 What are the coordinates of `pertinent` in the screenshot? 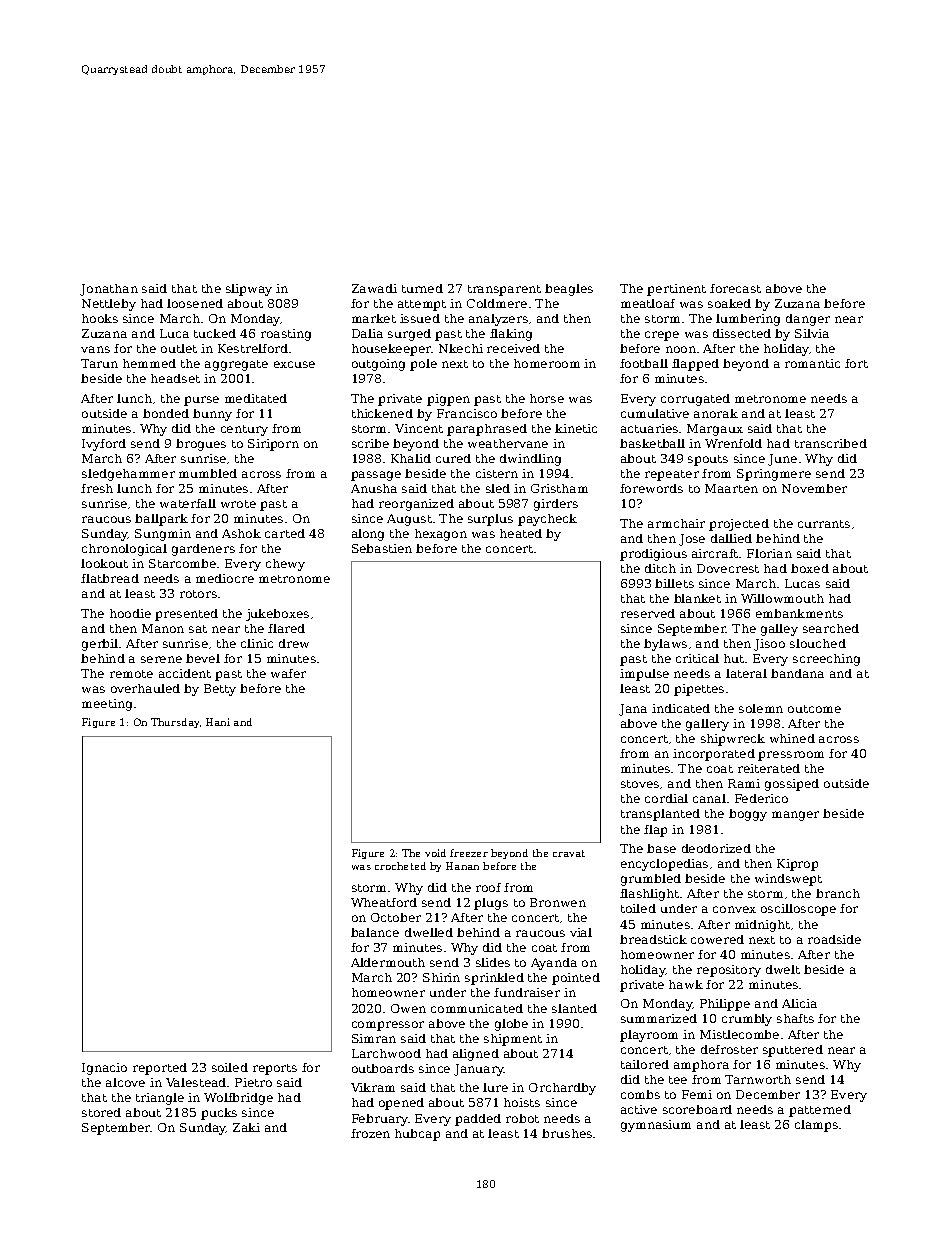 It's located at (676, 290).
